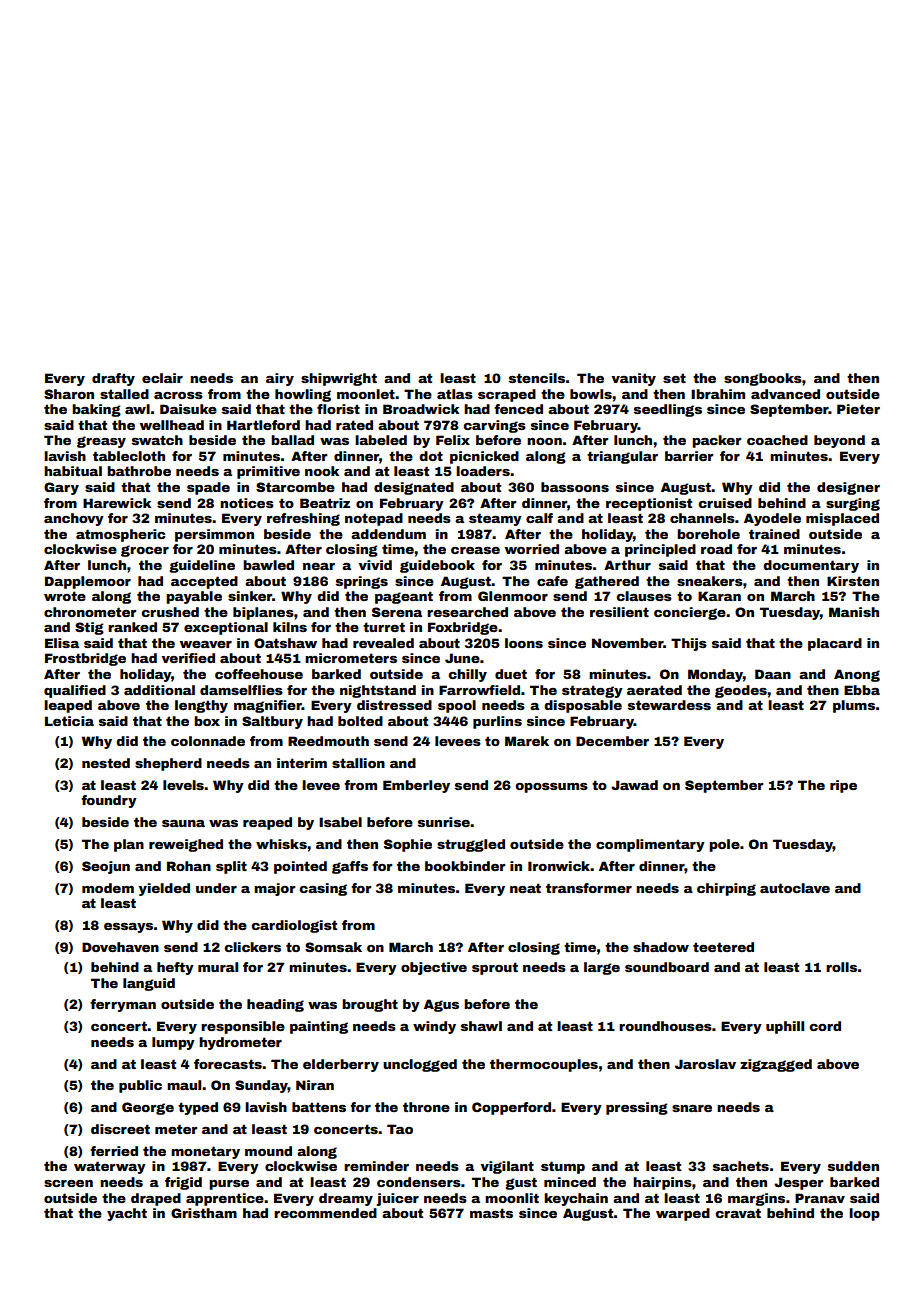 This screenshot has height=1308, width=924. Describe the element at coordinates (716, 441) in the screenshot. I see `packer` at that location.
